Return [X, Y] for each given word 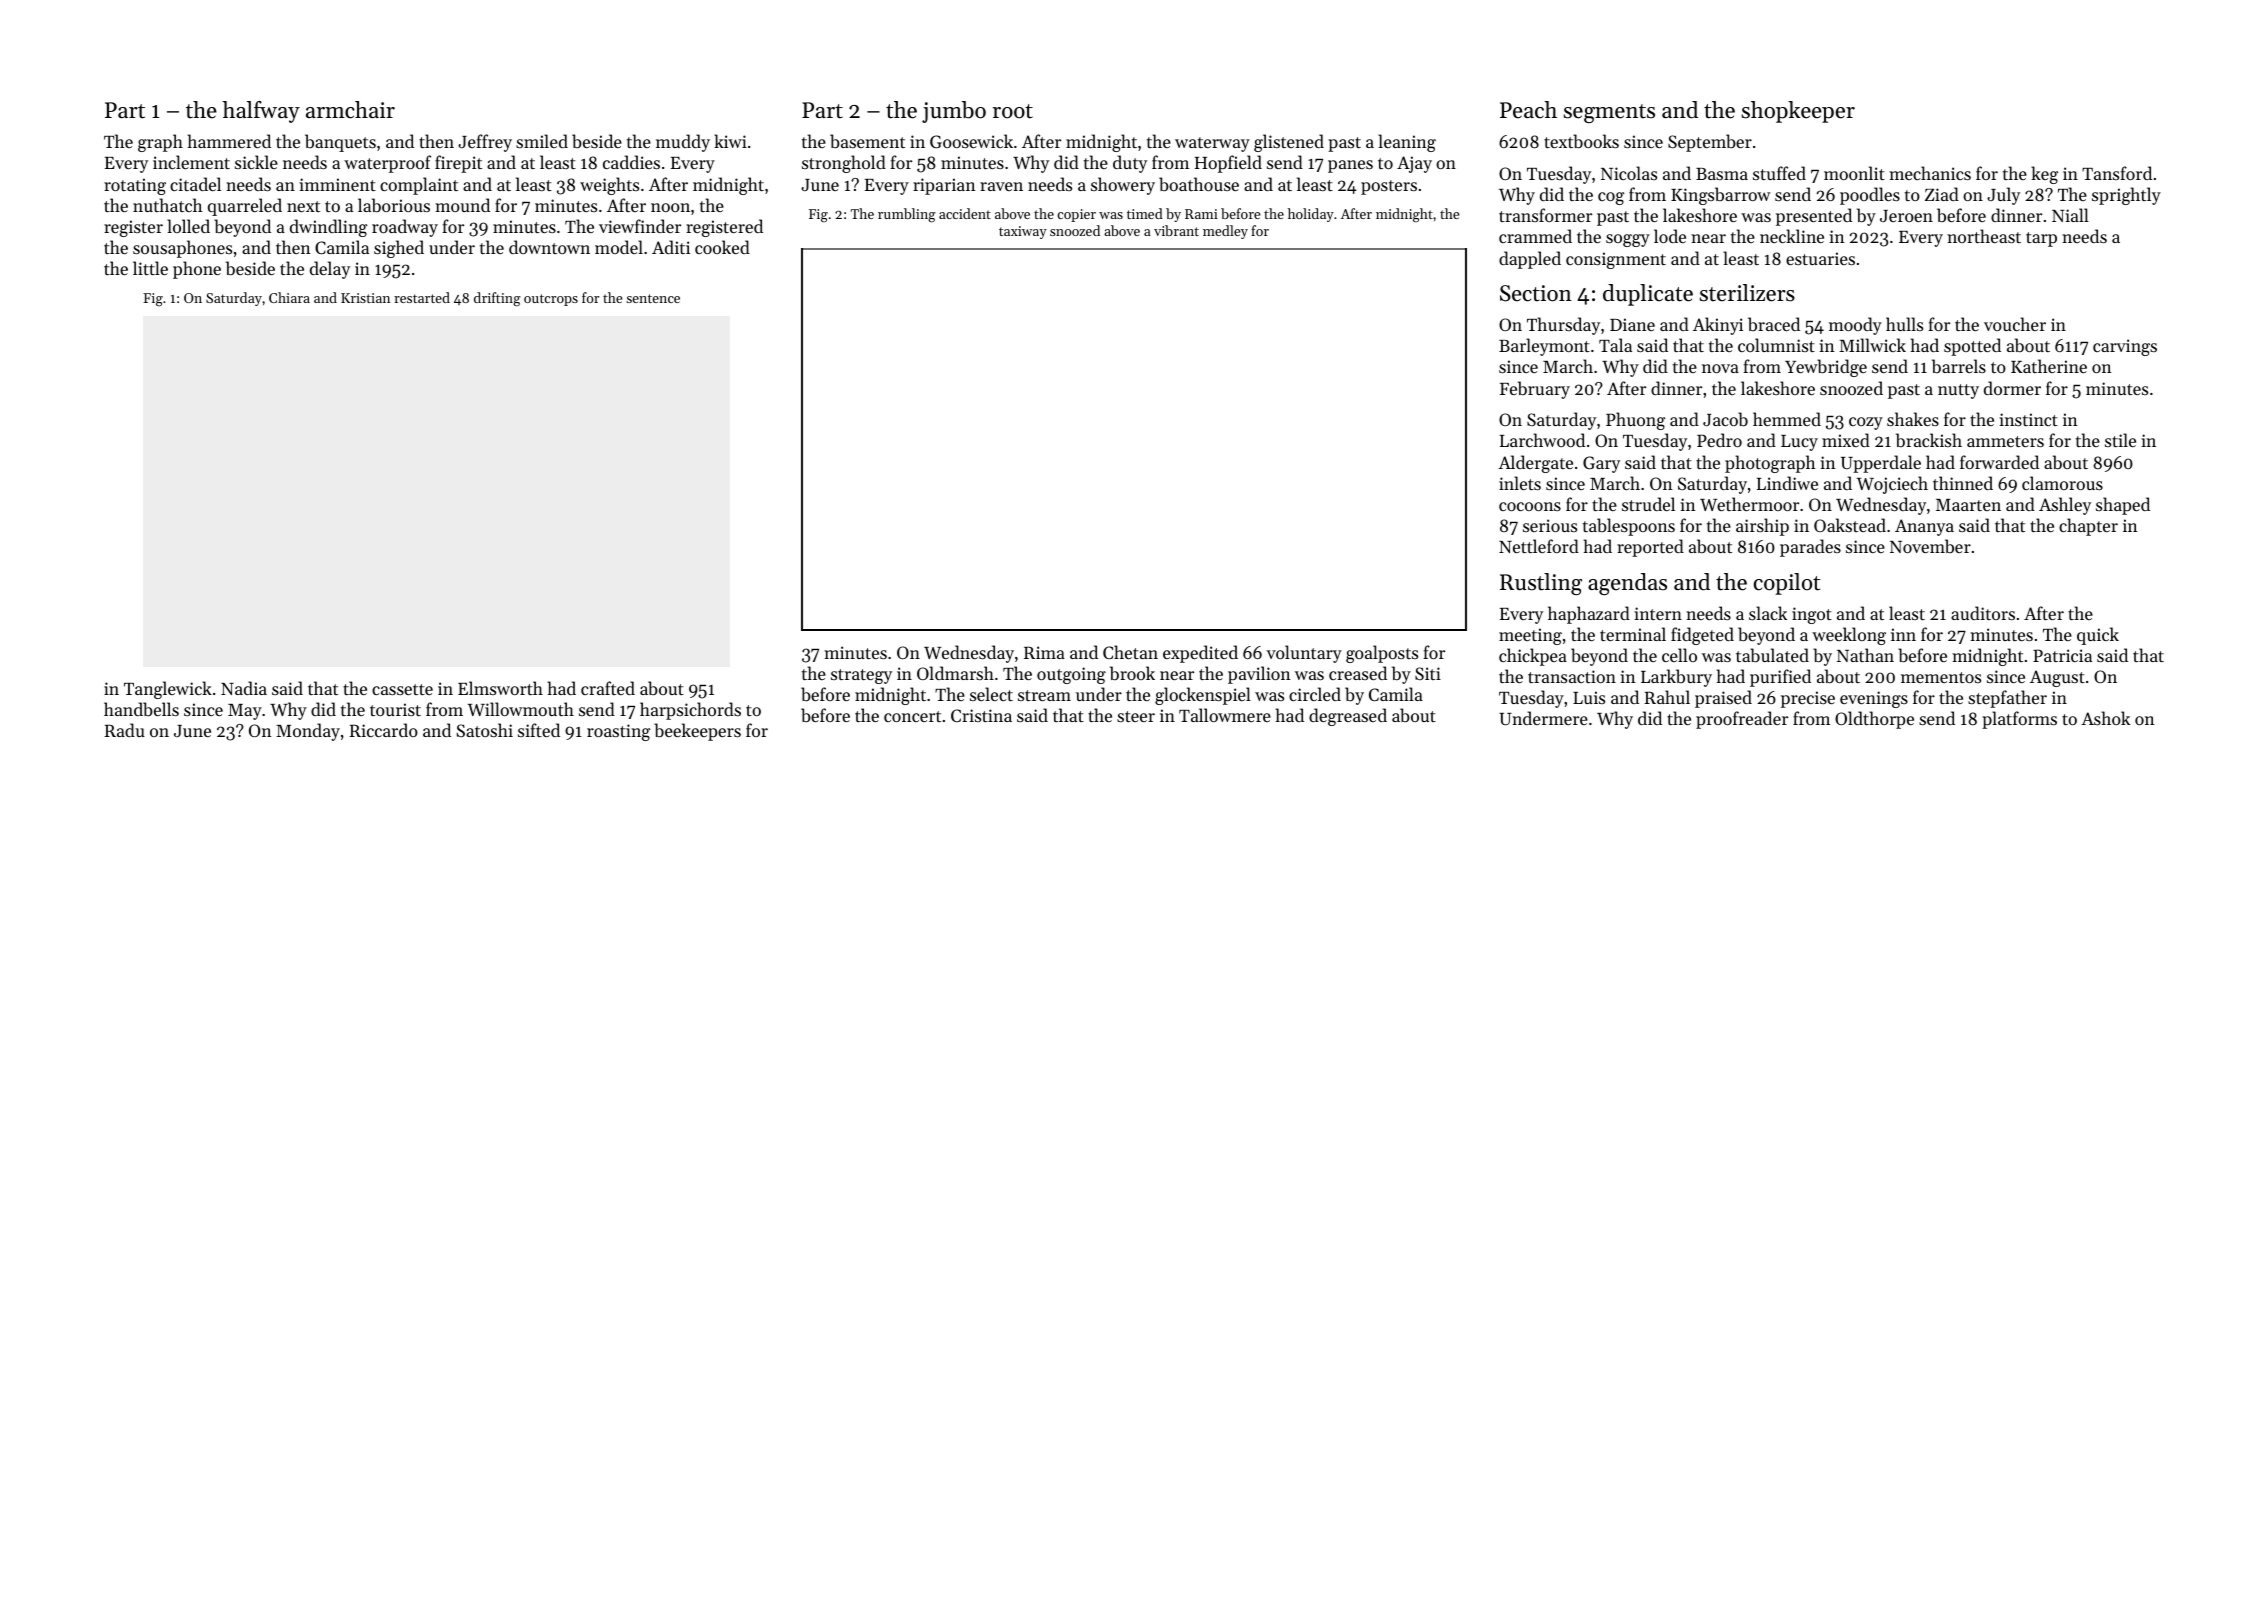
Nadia [244, 688]
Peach [1528, 110]
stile [2120, 440]
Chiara [289, 297]
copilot [1787, 584]
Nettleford [1539, 546]
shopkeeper [1798, 112]
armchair [350, 110]
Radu [124, 730]
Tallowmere [1225, 715]
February [1535, 390]
